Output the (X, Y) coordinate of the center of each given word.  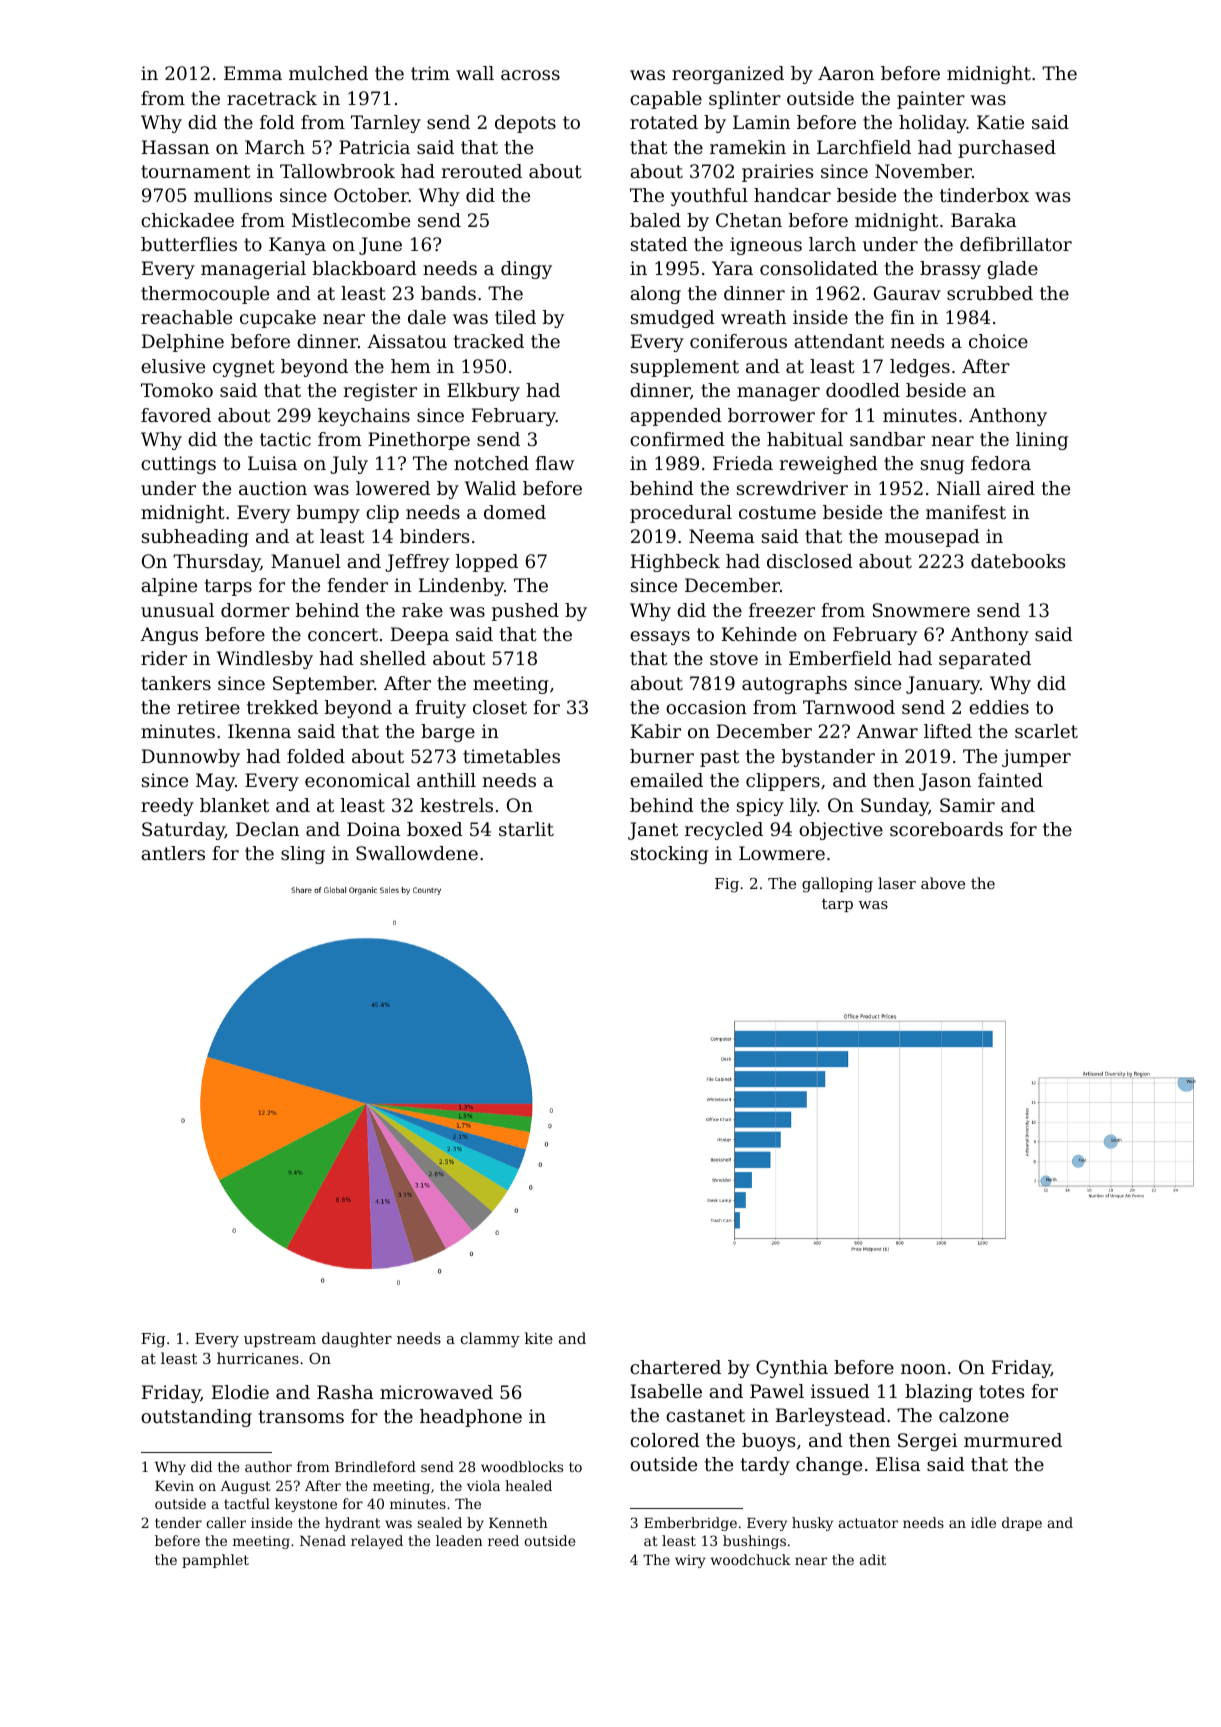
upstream (280, 1340)
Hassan (175, 147)
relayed (377, 1542)
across (530, 75)
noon (923, 1369)
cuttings (178, 465)
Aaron (846, 73)
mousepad (932, 538)
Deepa (420, 636)
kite (539, 1338)
